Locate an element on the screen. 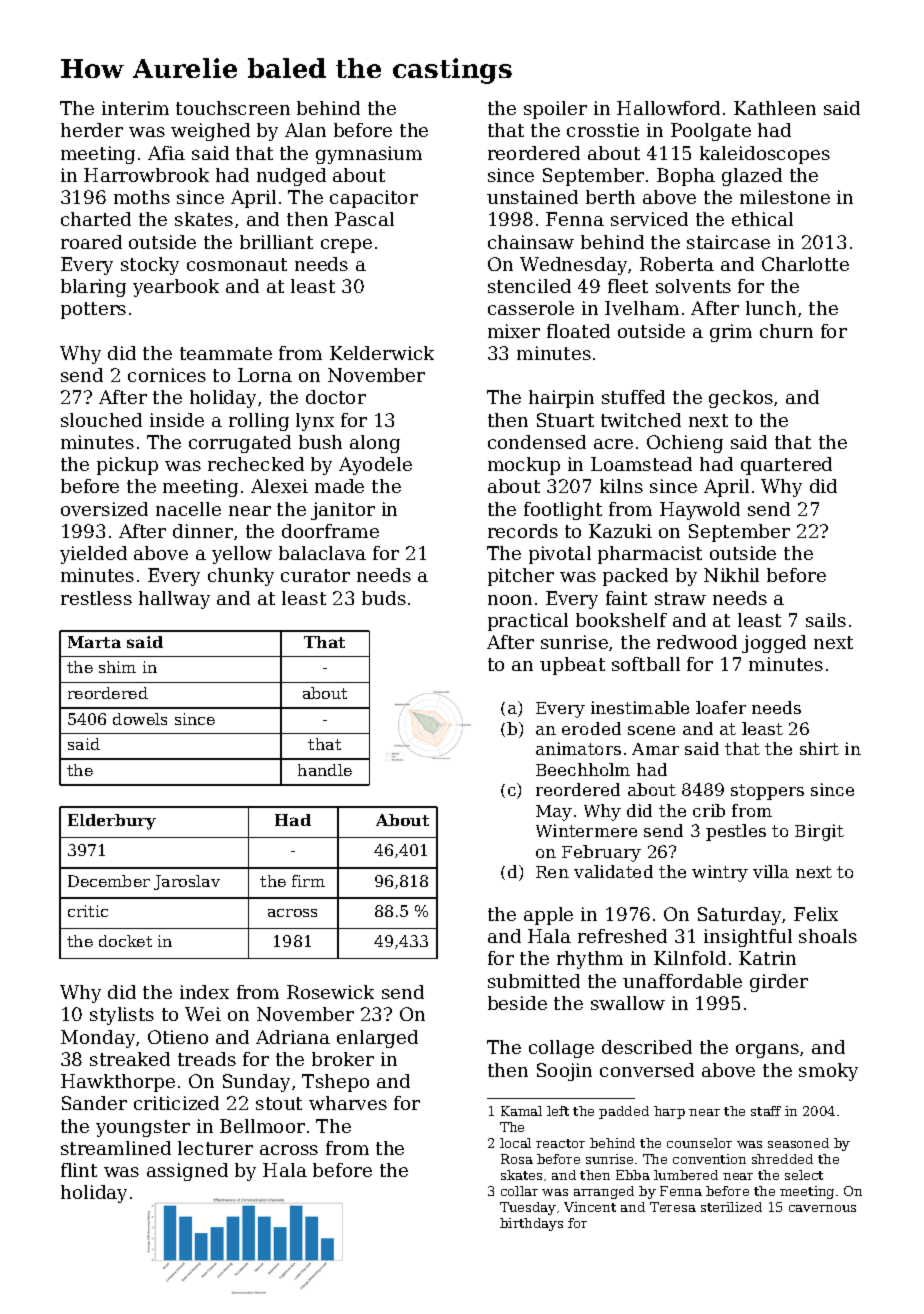  Bellmoor is located at coordinates (262, 1126).
